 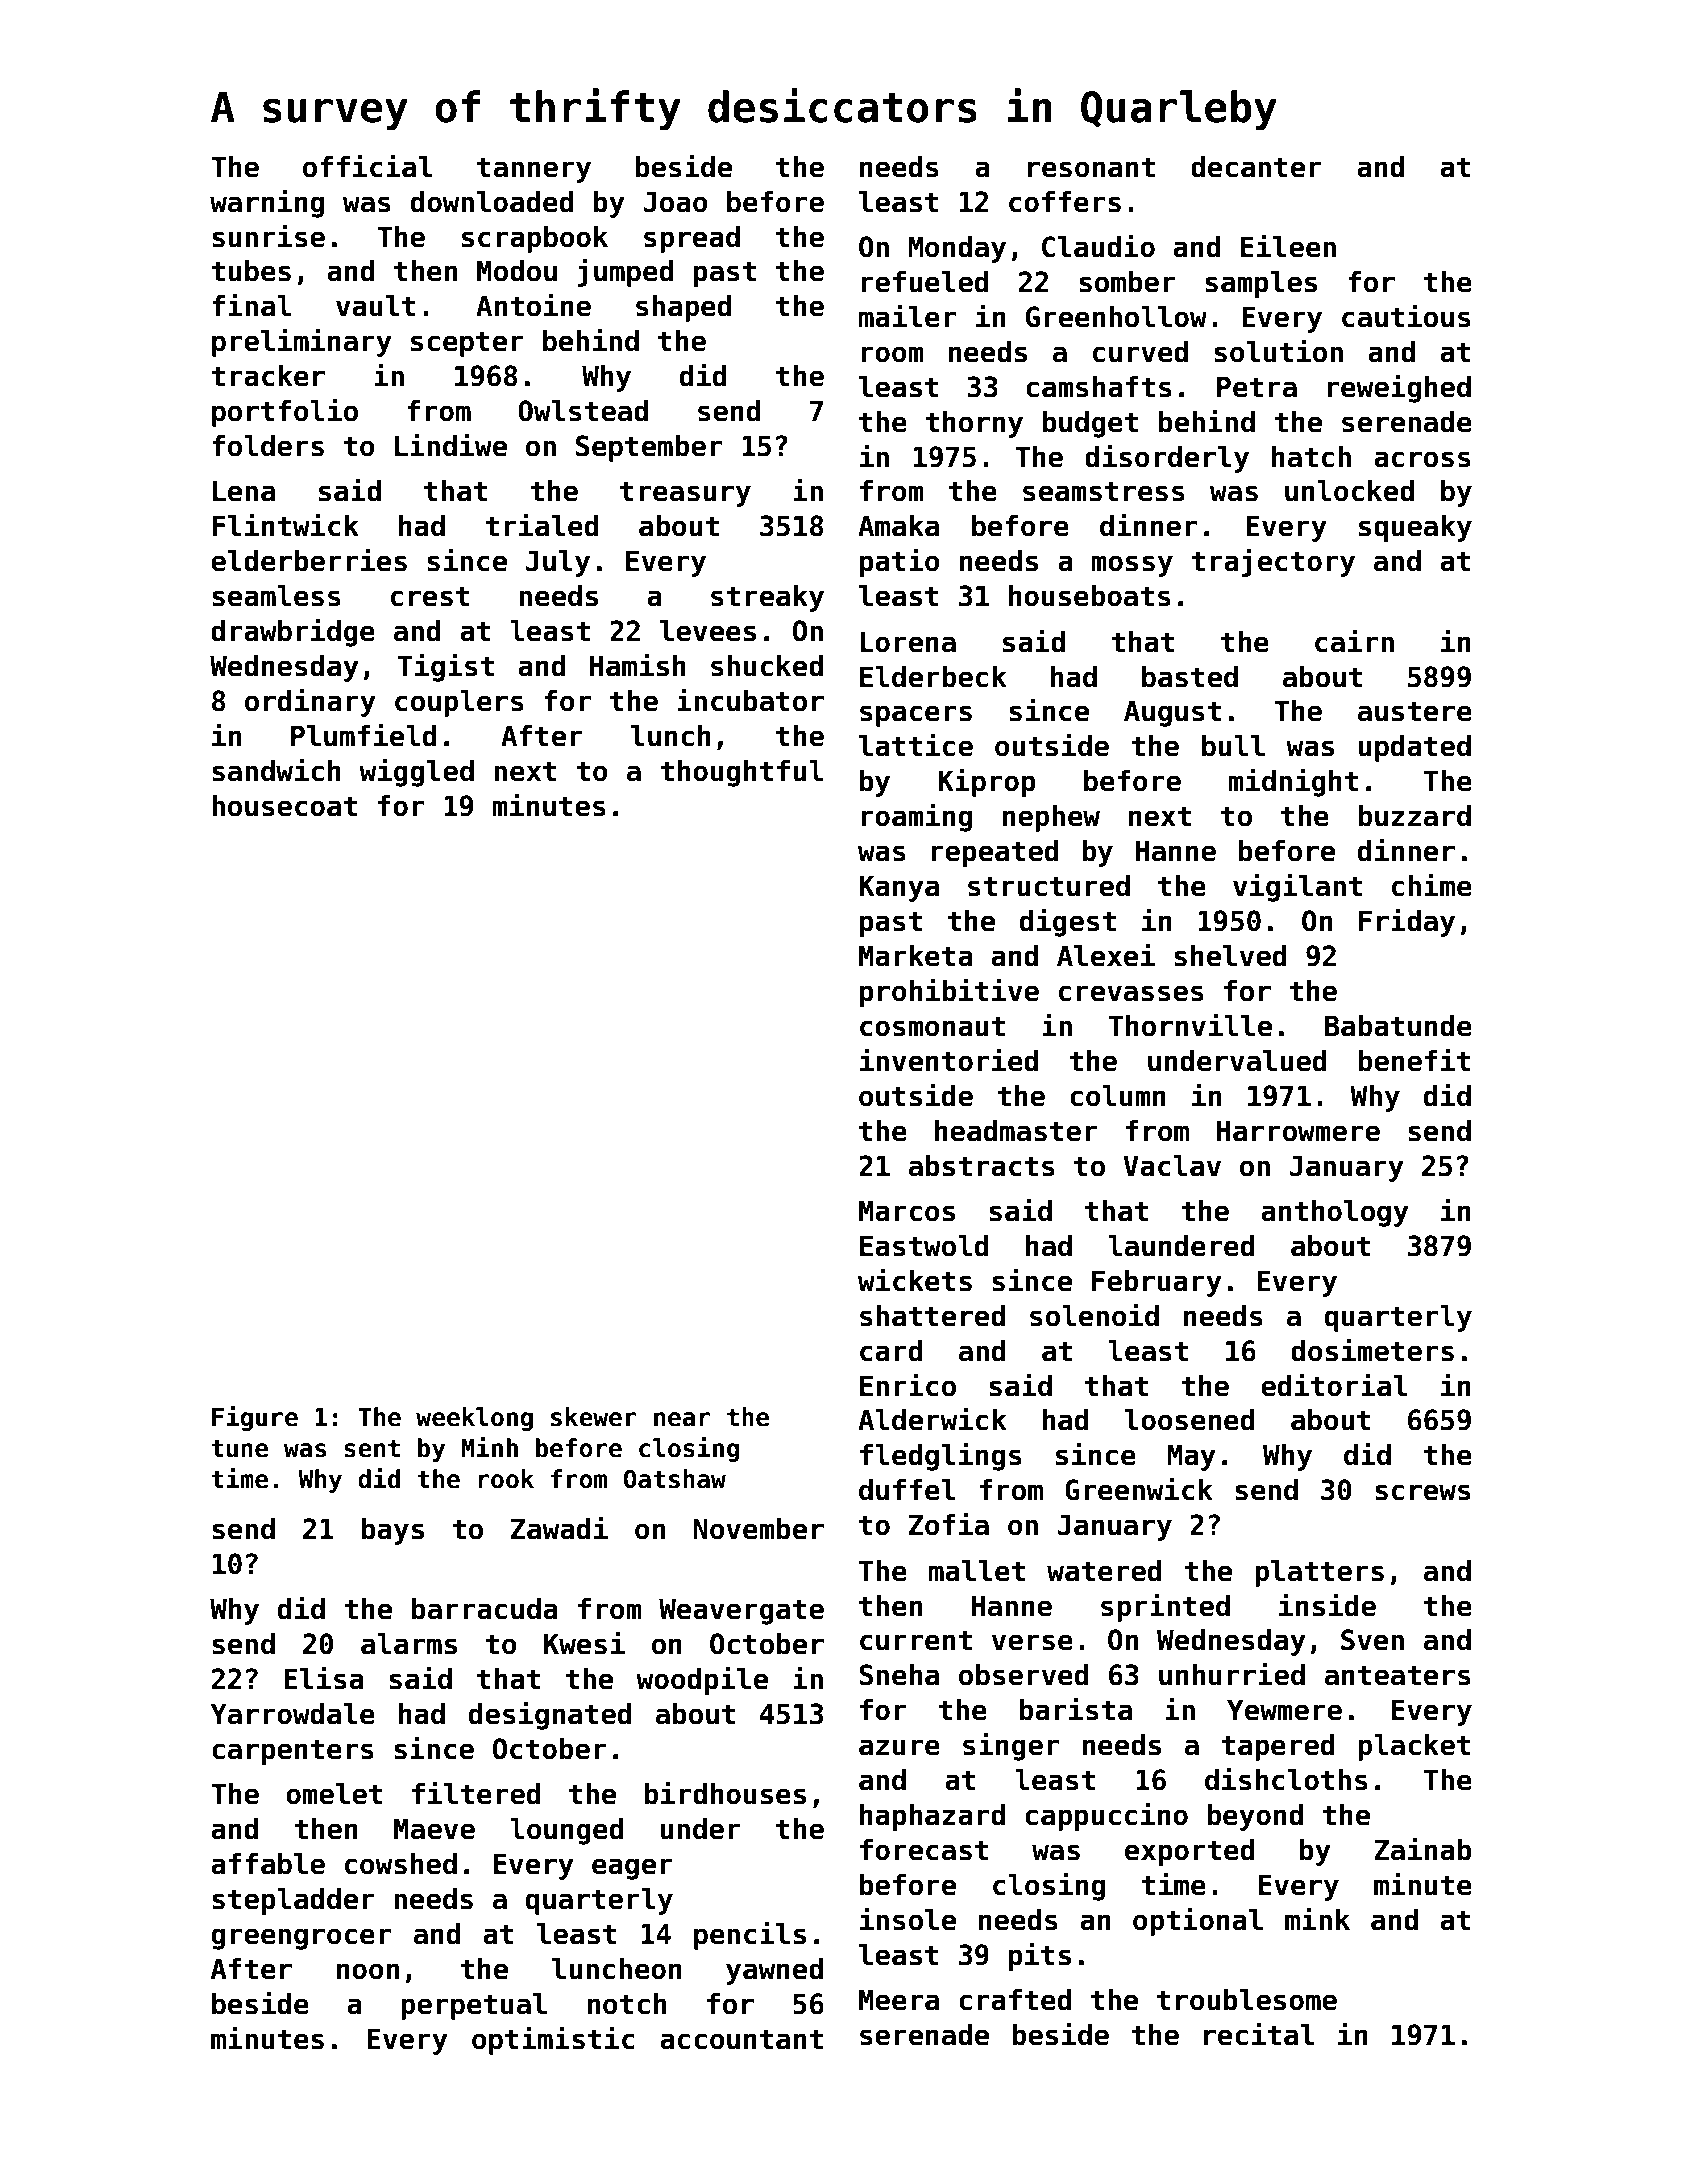 What do you see at coordinates (1406, 316) in the image?
I see `cautious` at bounding box center [1406, 316].
